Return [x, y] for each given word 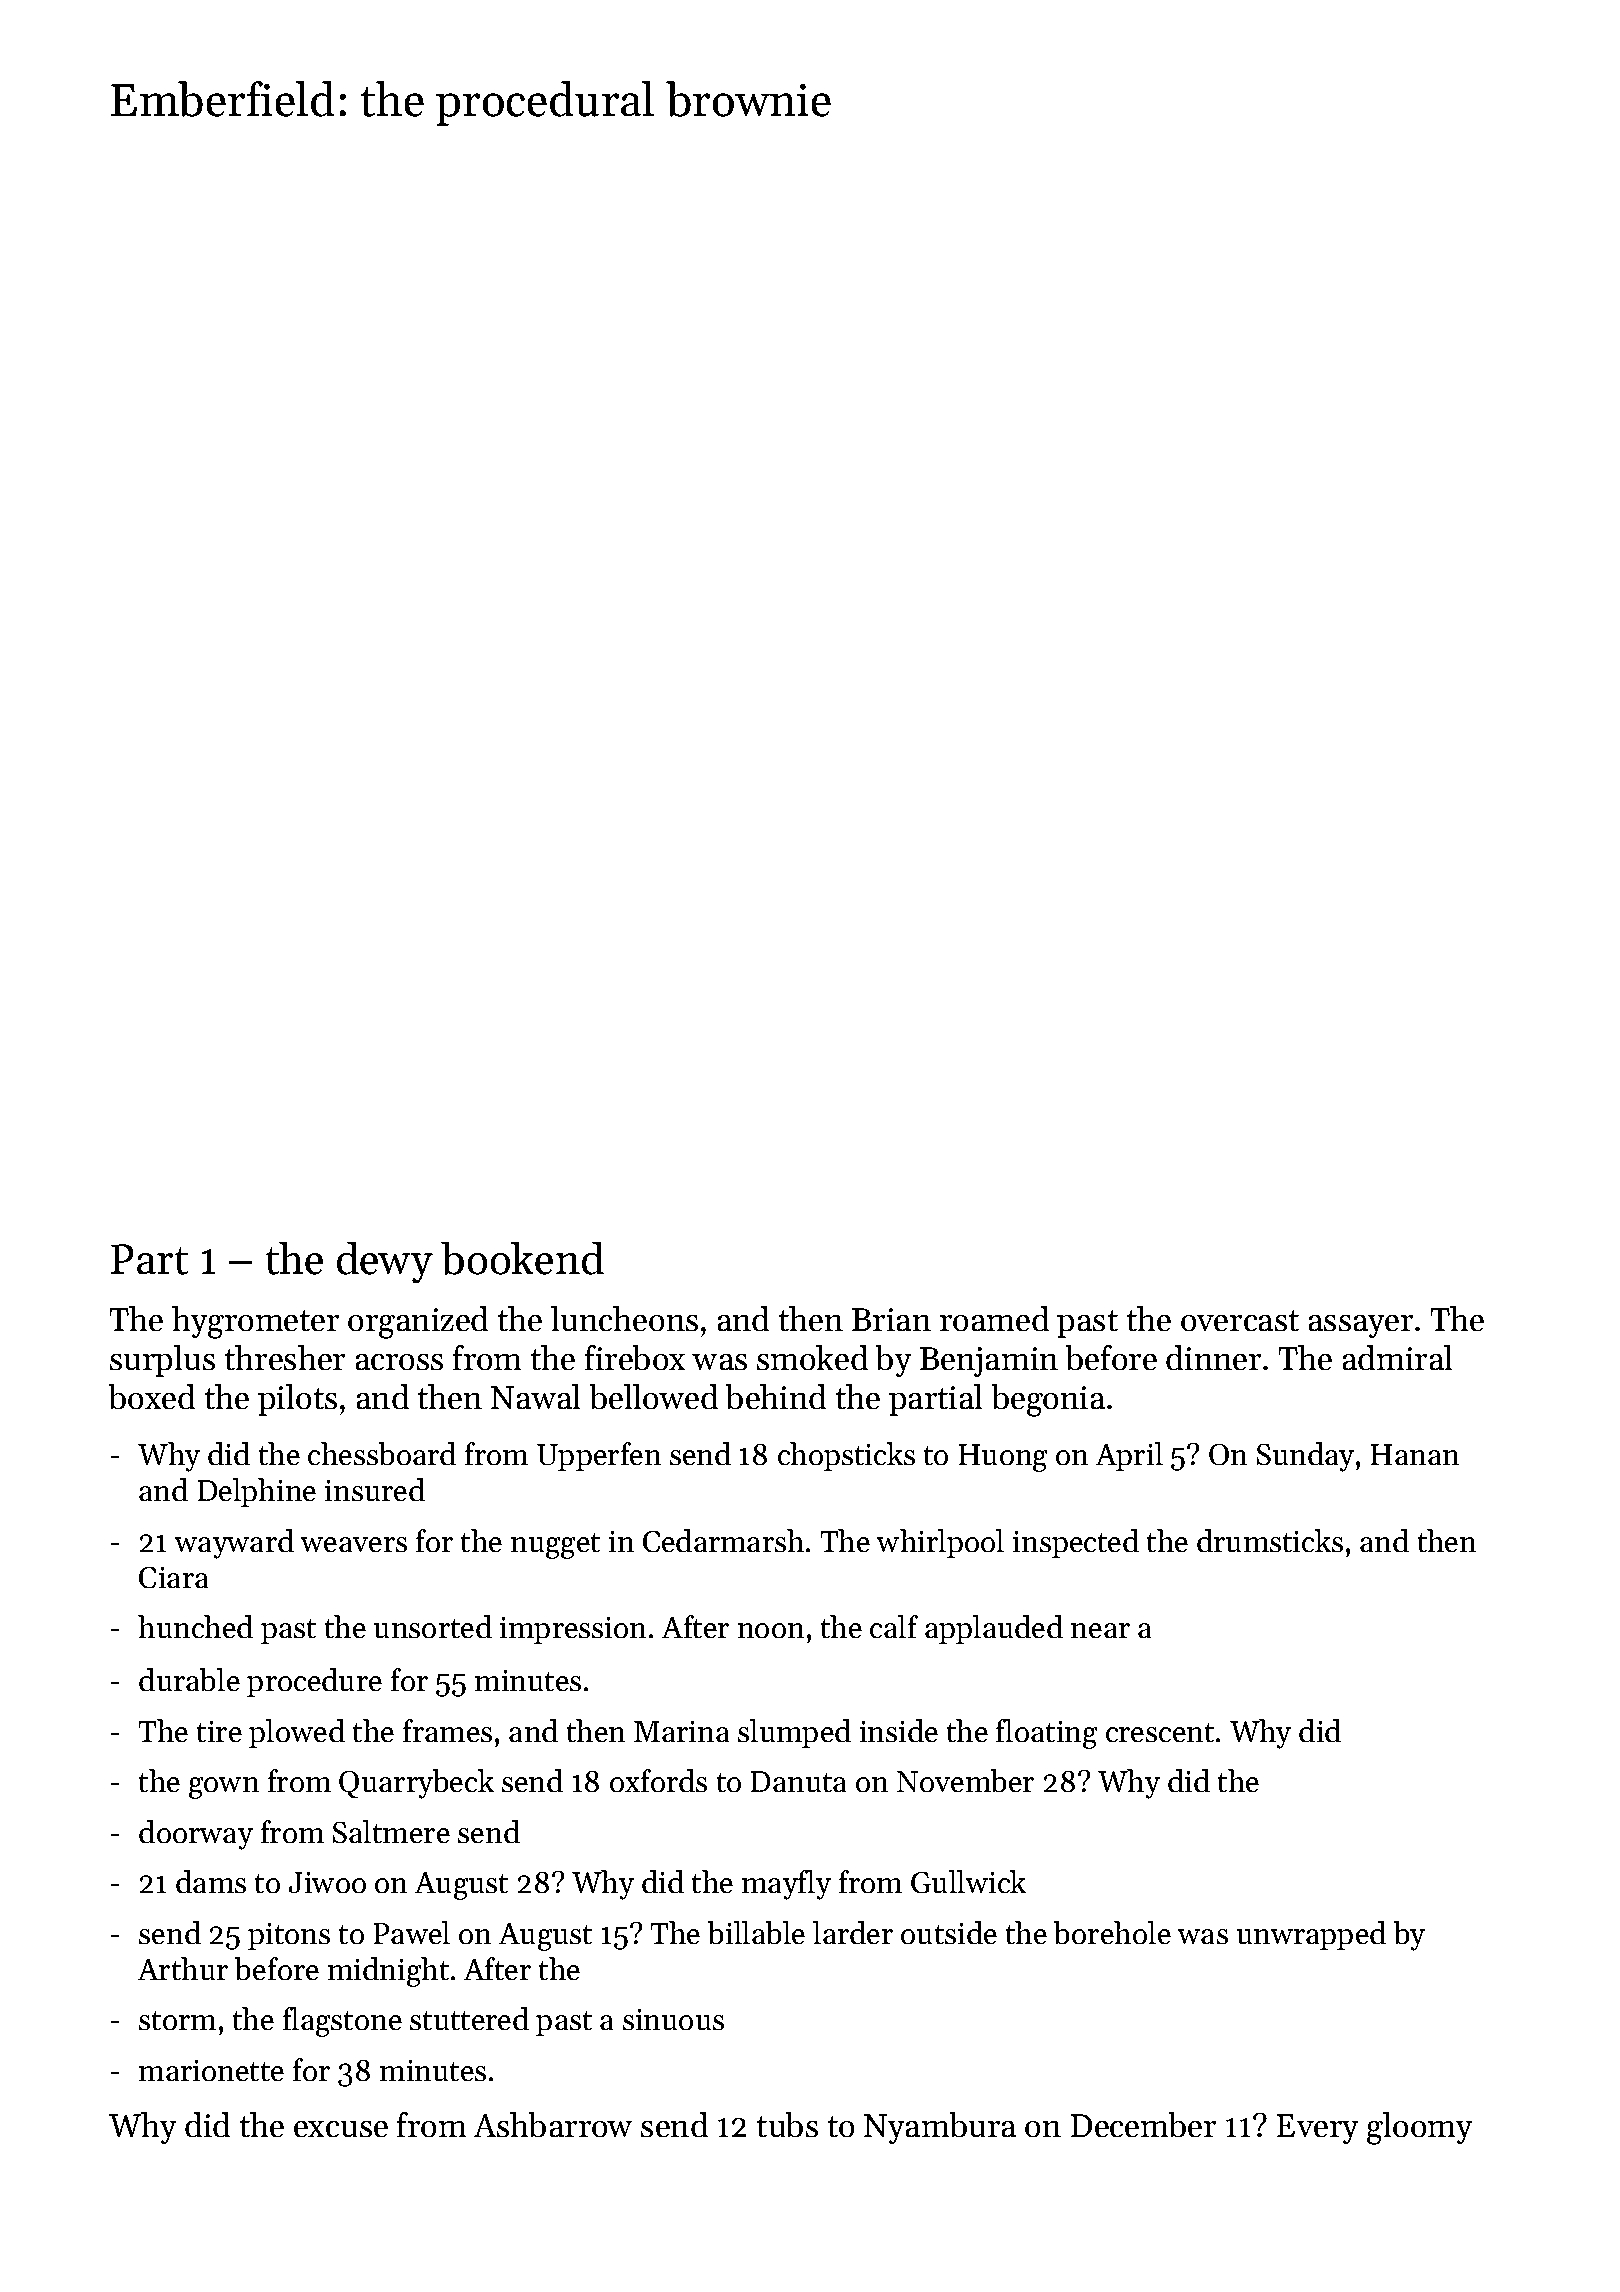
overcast [1240, 1320]
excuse [341, 2129]
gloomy [1419, 2128]
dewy [385, 1262]
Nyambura [940, 2128]
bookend [522, 1258]
